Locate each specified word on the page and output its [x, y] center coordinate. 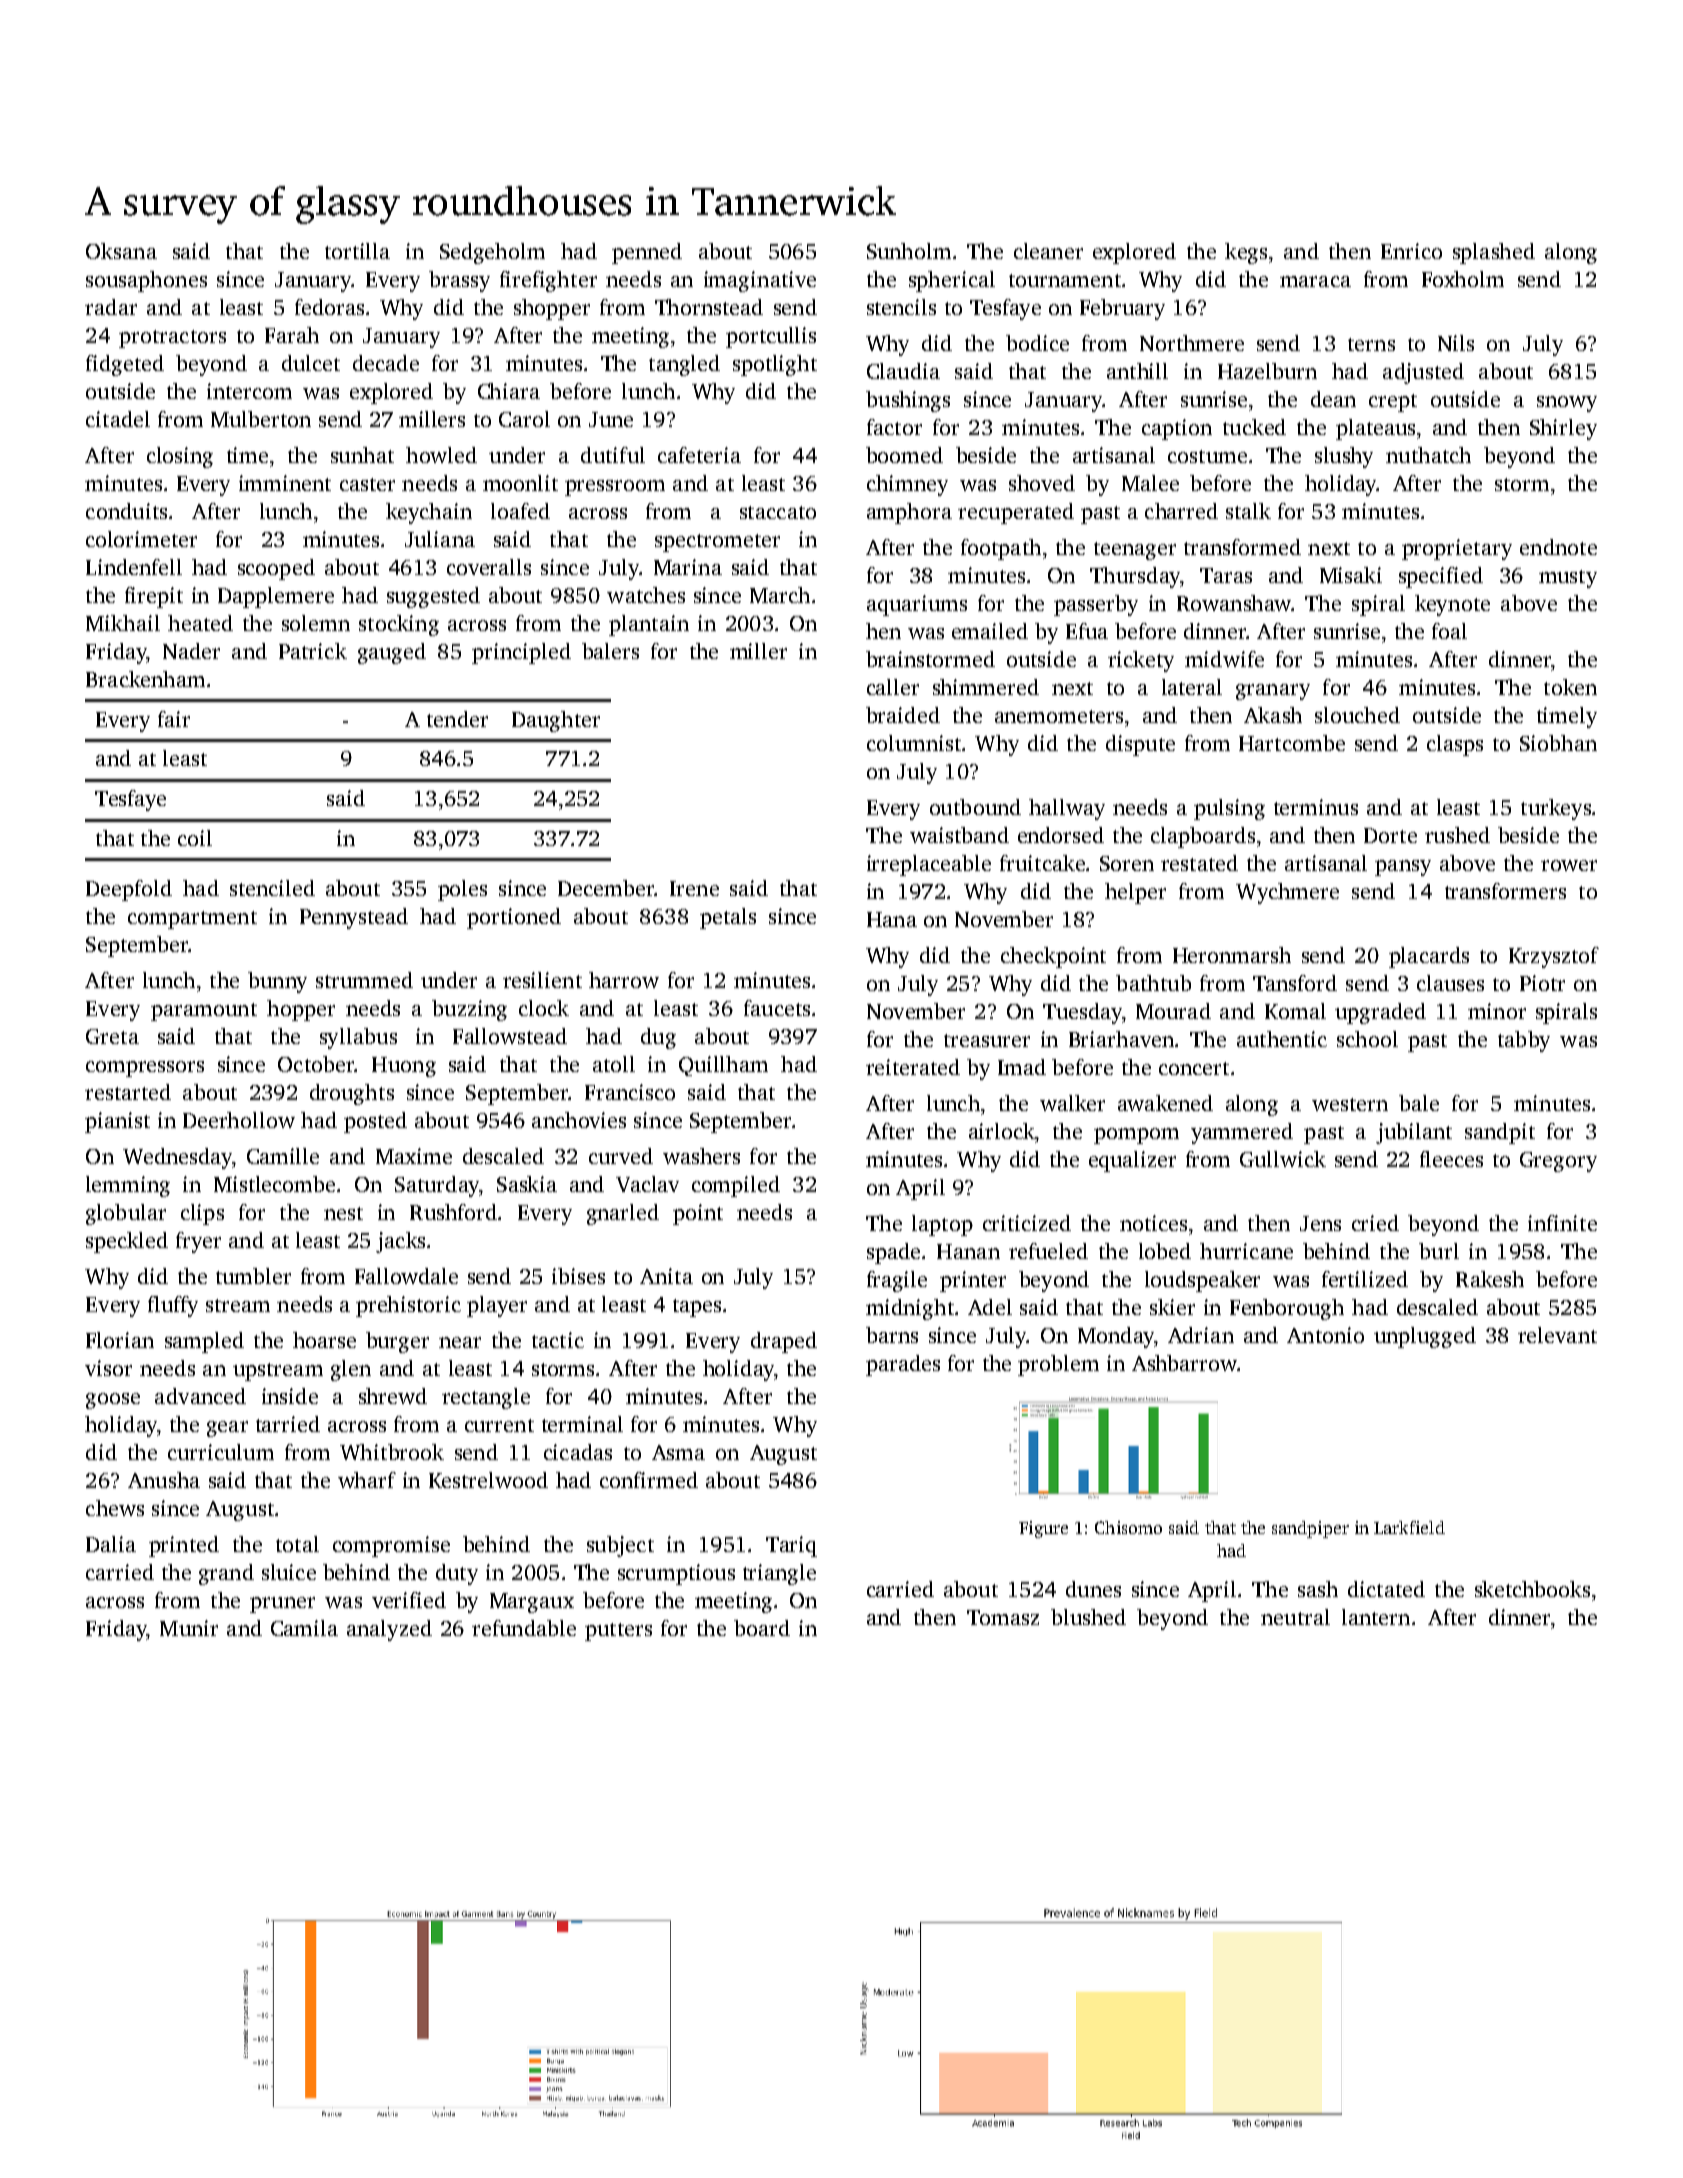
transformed [1242, 547]
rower [1569, 865]
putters [618, 1632]
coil [195, 838]
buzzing [469, 1010]
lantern [1376, 1617]
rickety [1141, 661]
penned [647, 253]
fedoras [329, 307]
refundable [524, 1628]
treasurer [987, 1040]
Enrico [1411, 251]
